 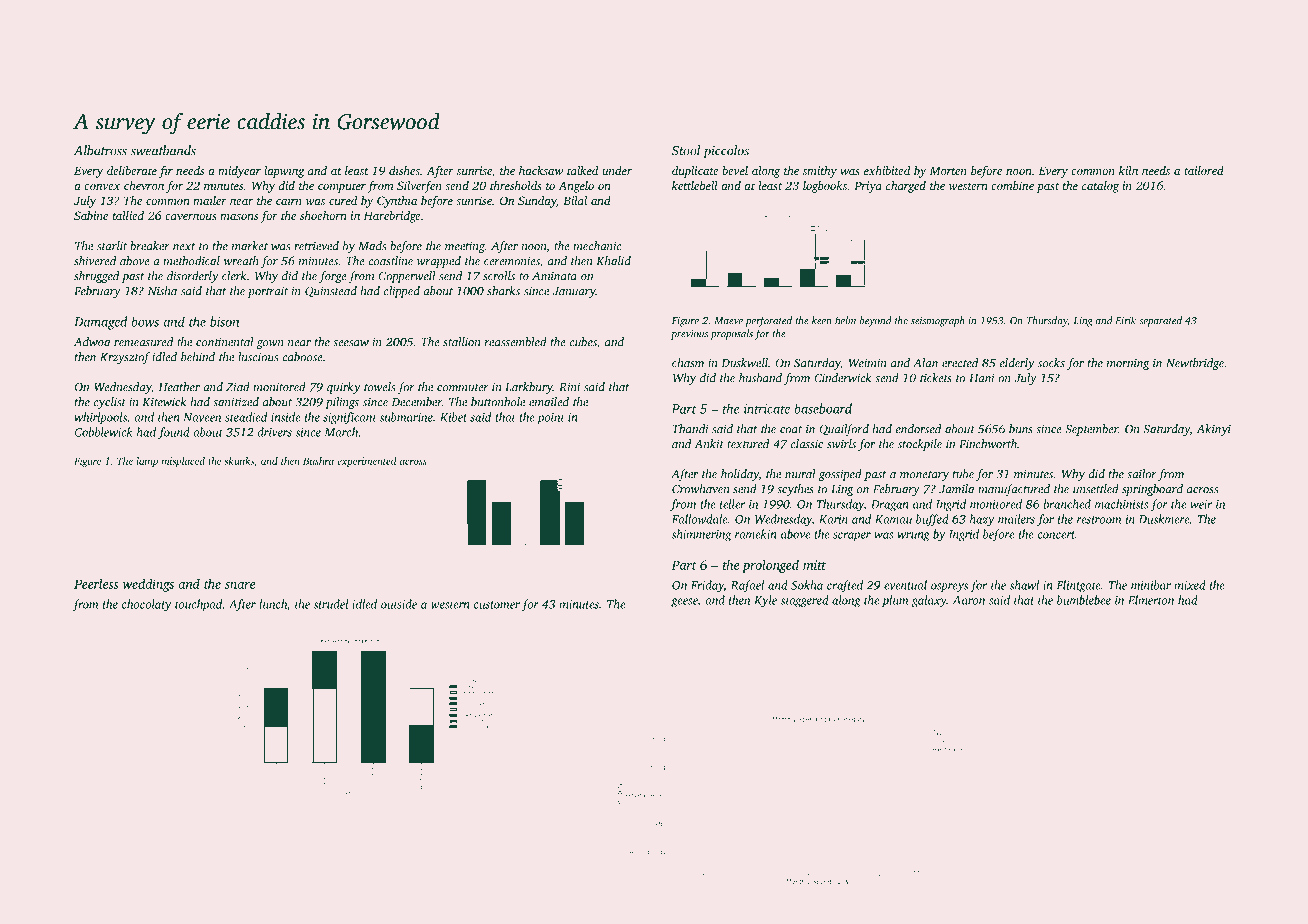 I want to click on inside, so click(x=286, y=417).
